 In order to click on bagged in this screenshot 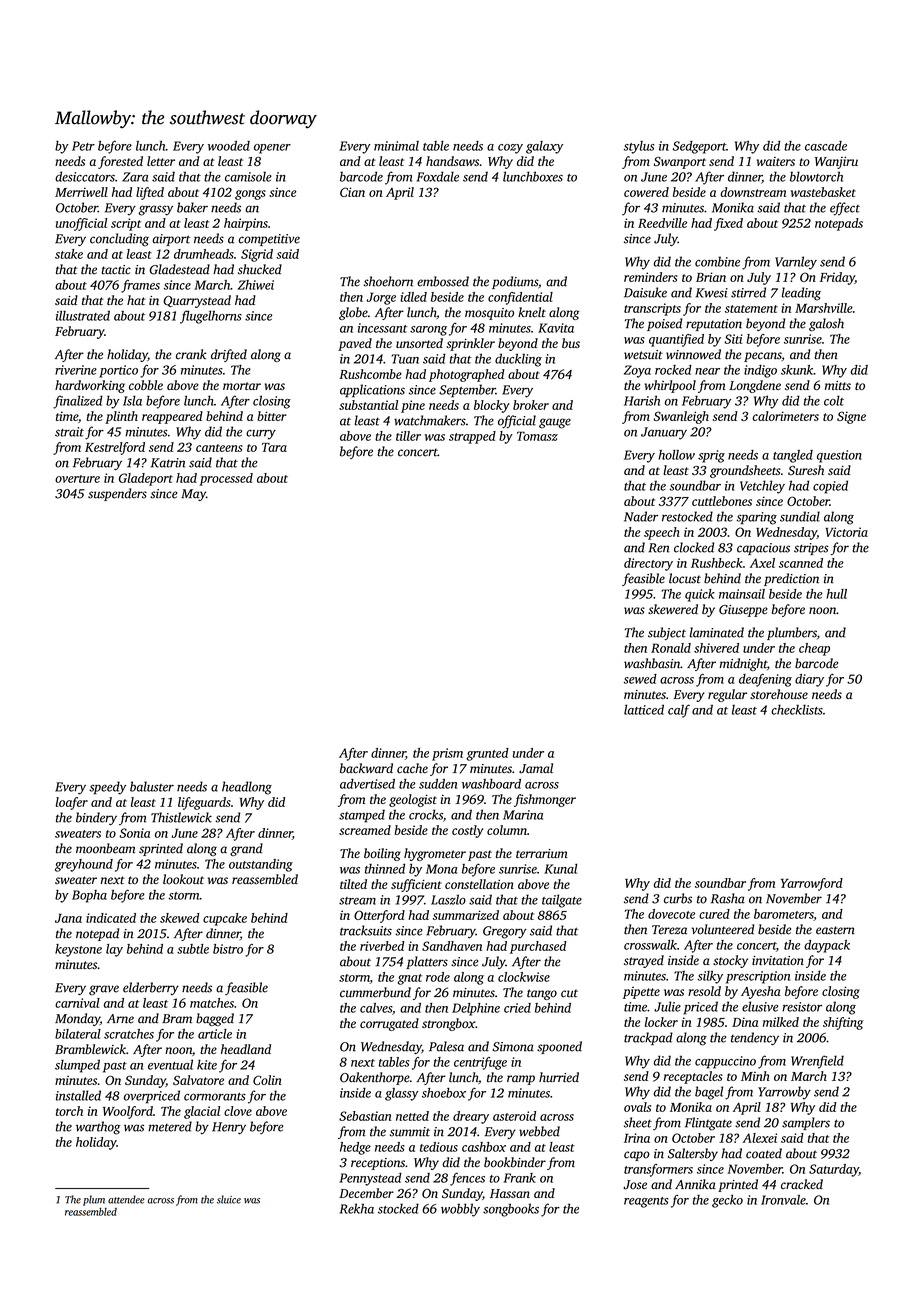, I will do `click(215, 1019)`.
